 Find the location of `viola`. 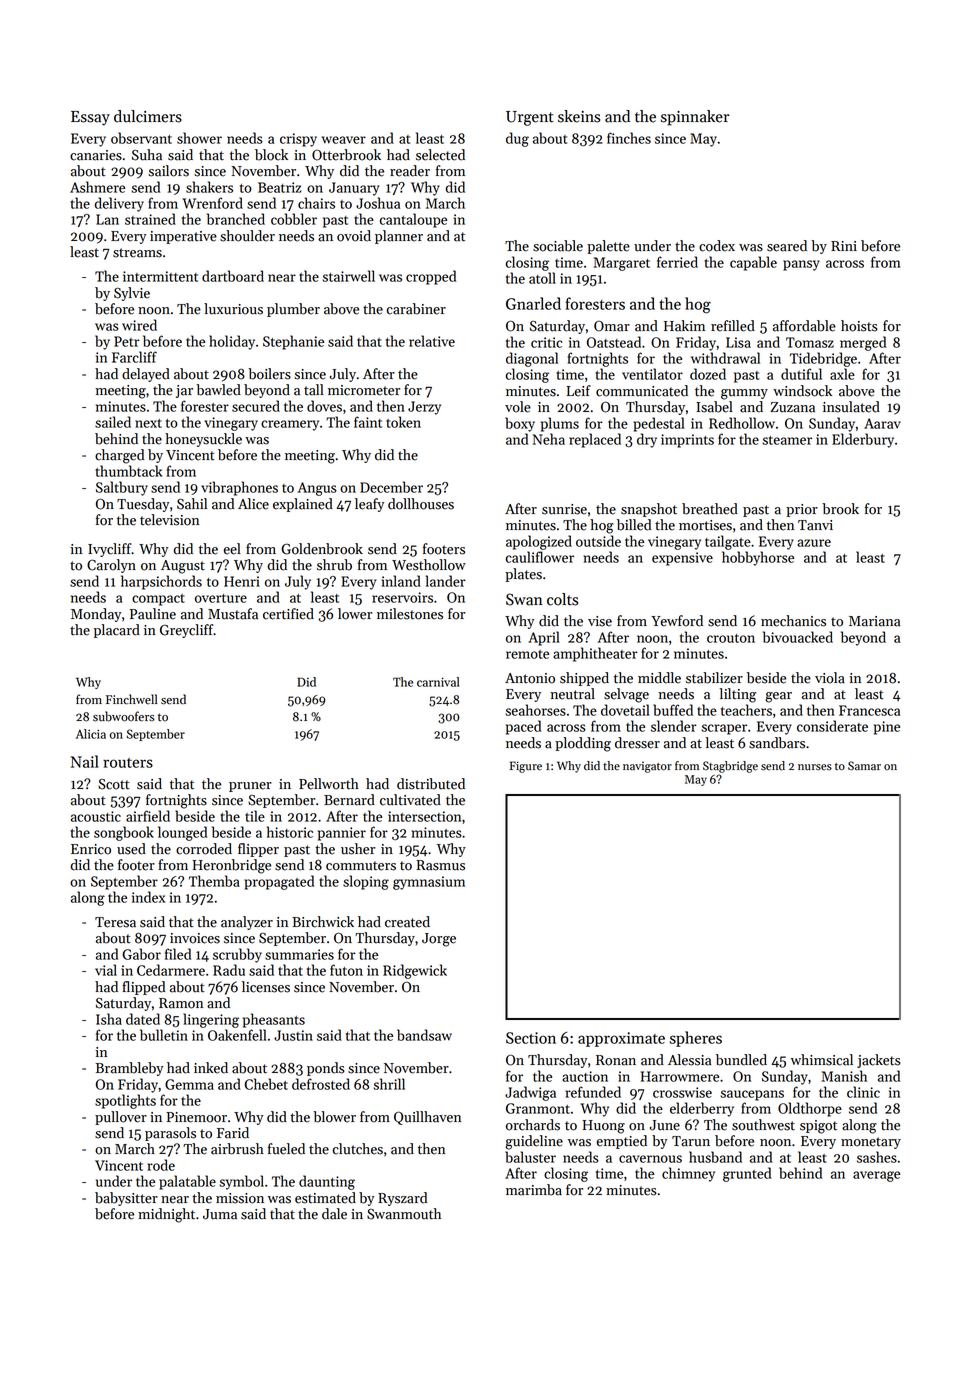

viola is located at coordinates (830, 678).
